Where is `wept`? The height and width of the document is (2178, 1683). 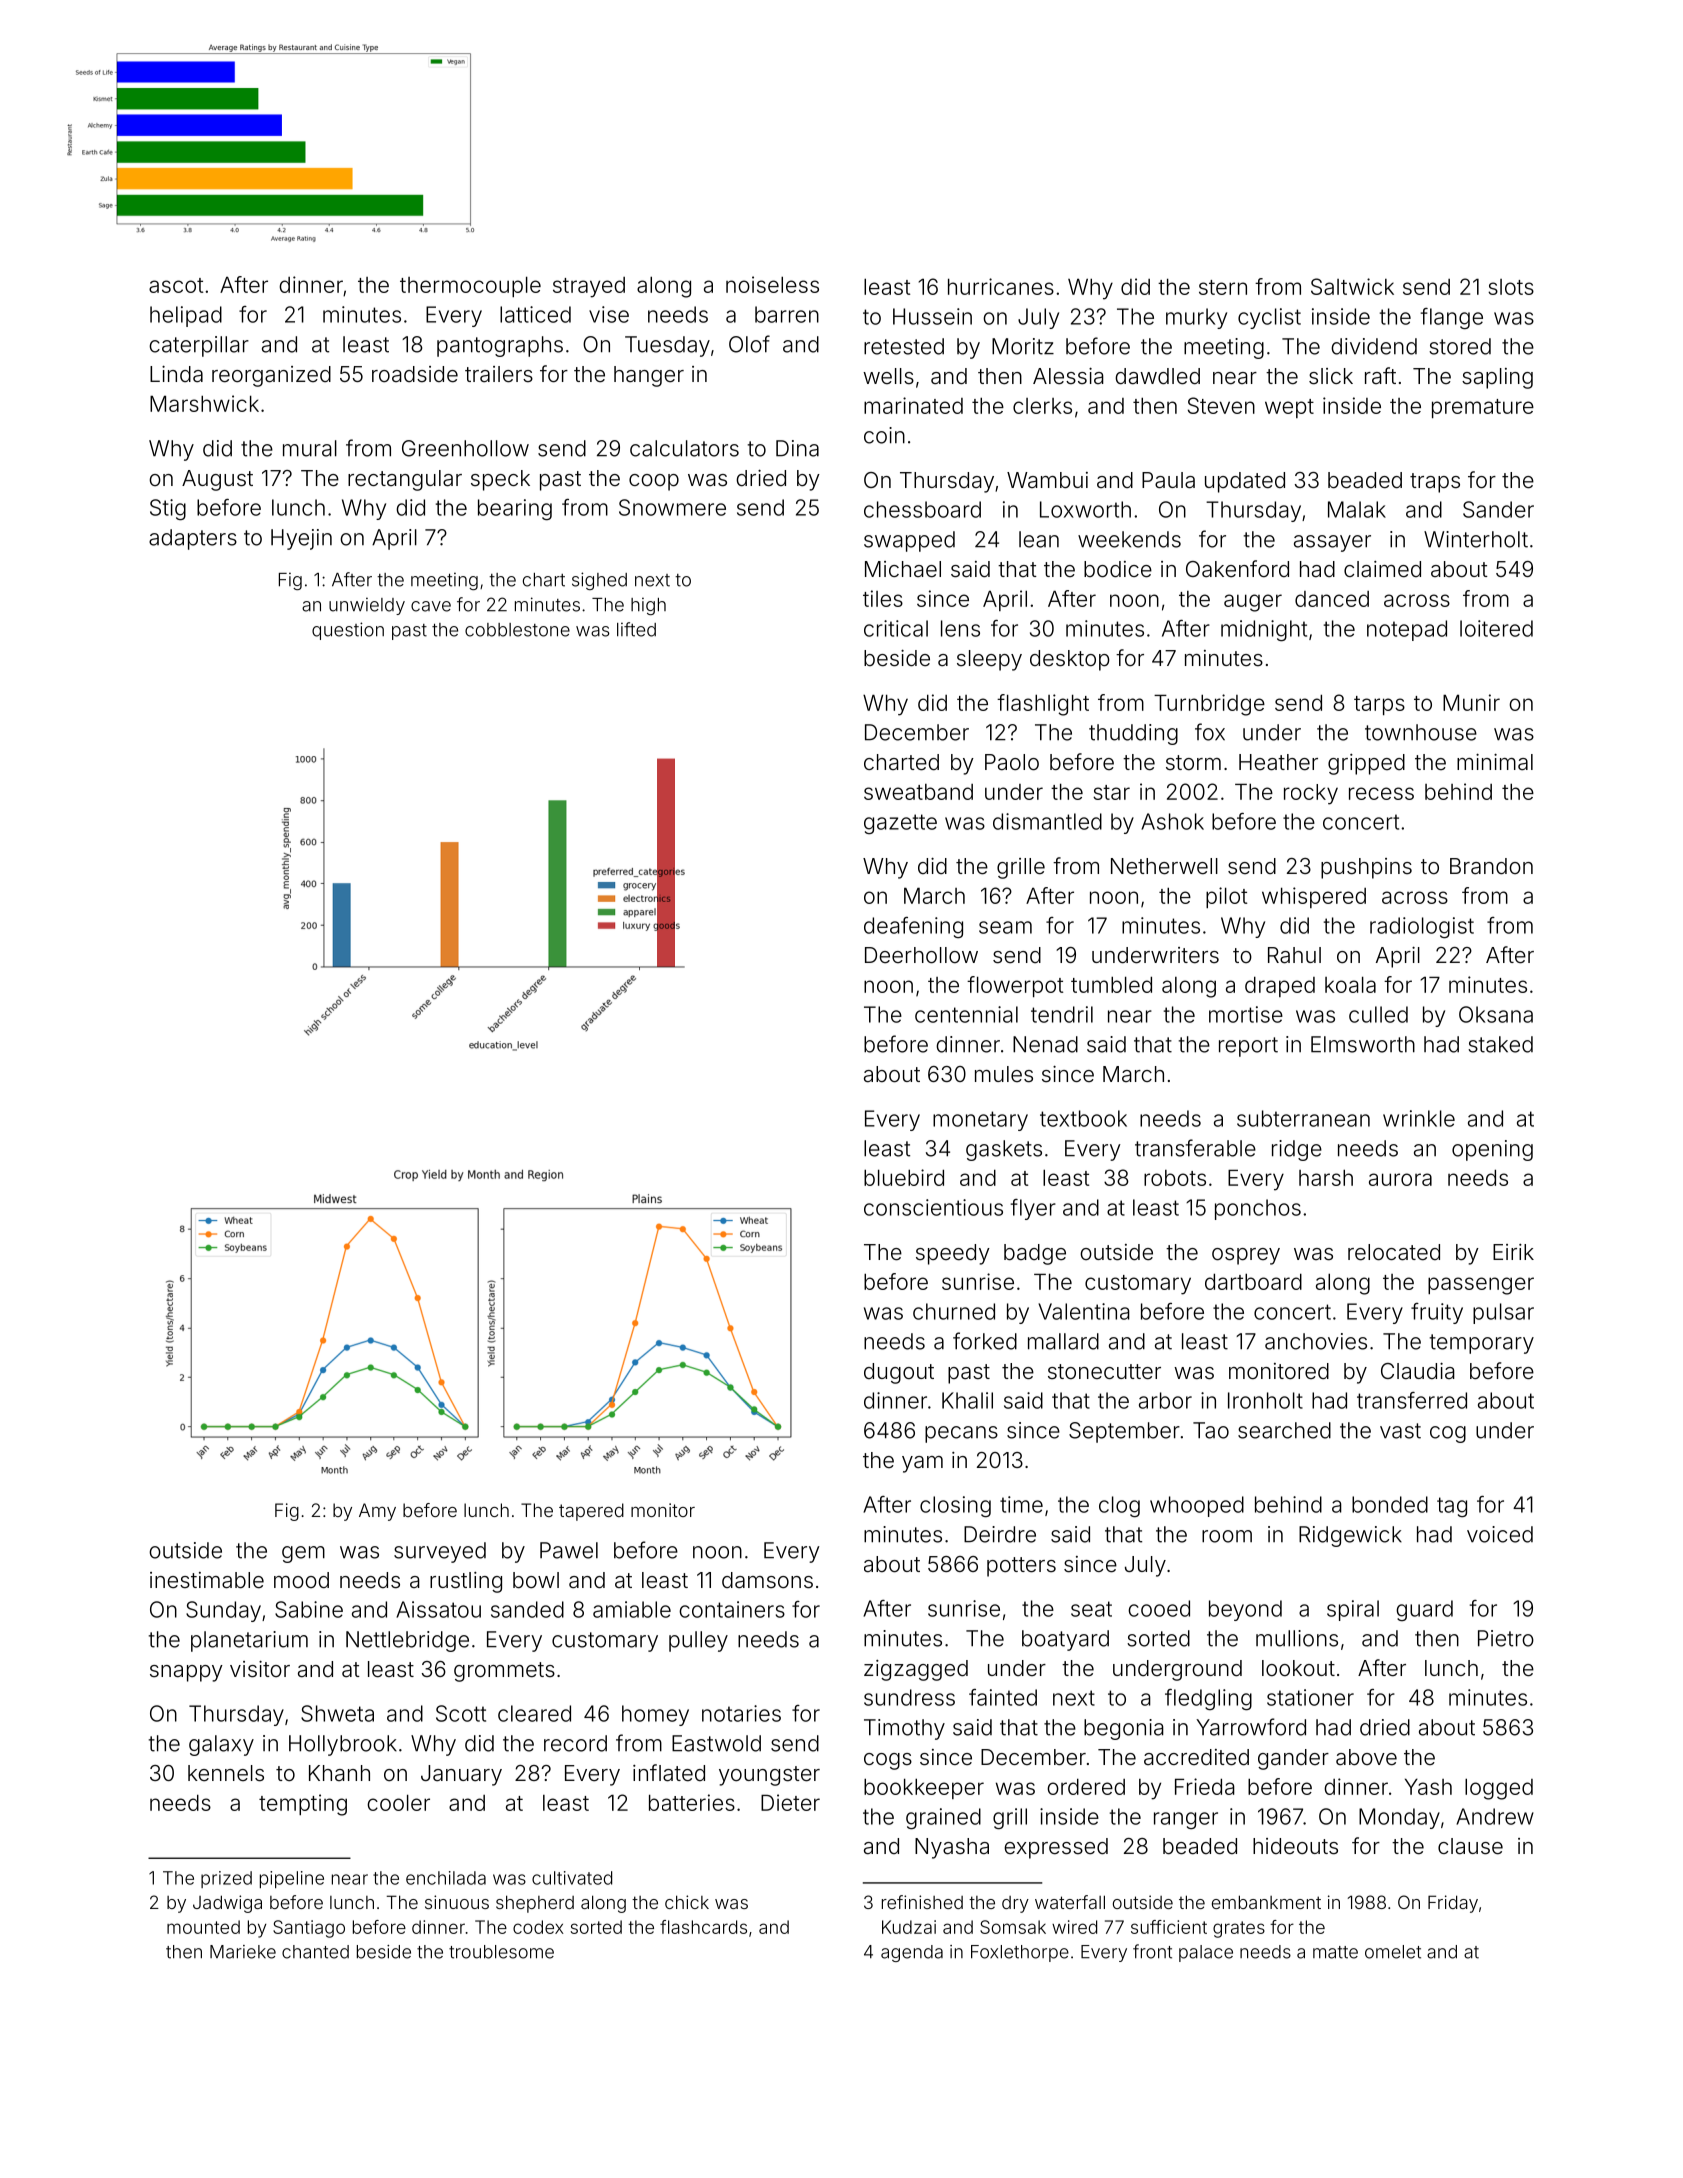
wept is located at coordinates (1289, 408).
